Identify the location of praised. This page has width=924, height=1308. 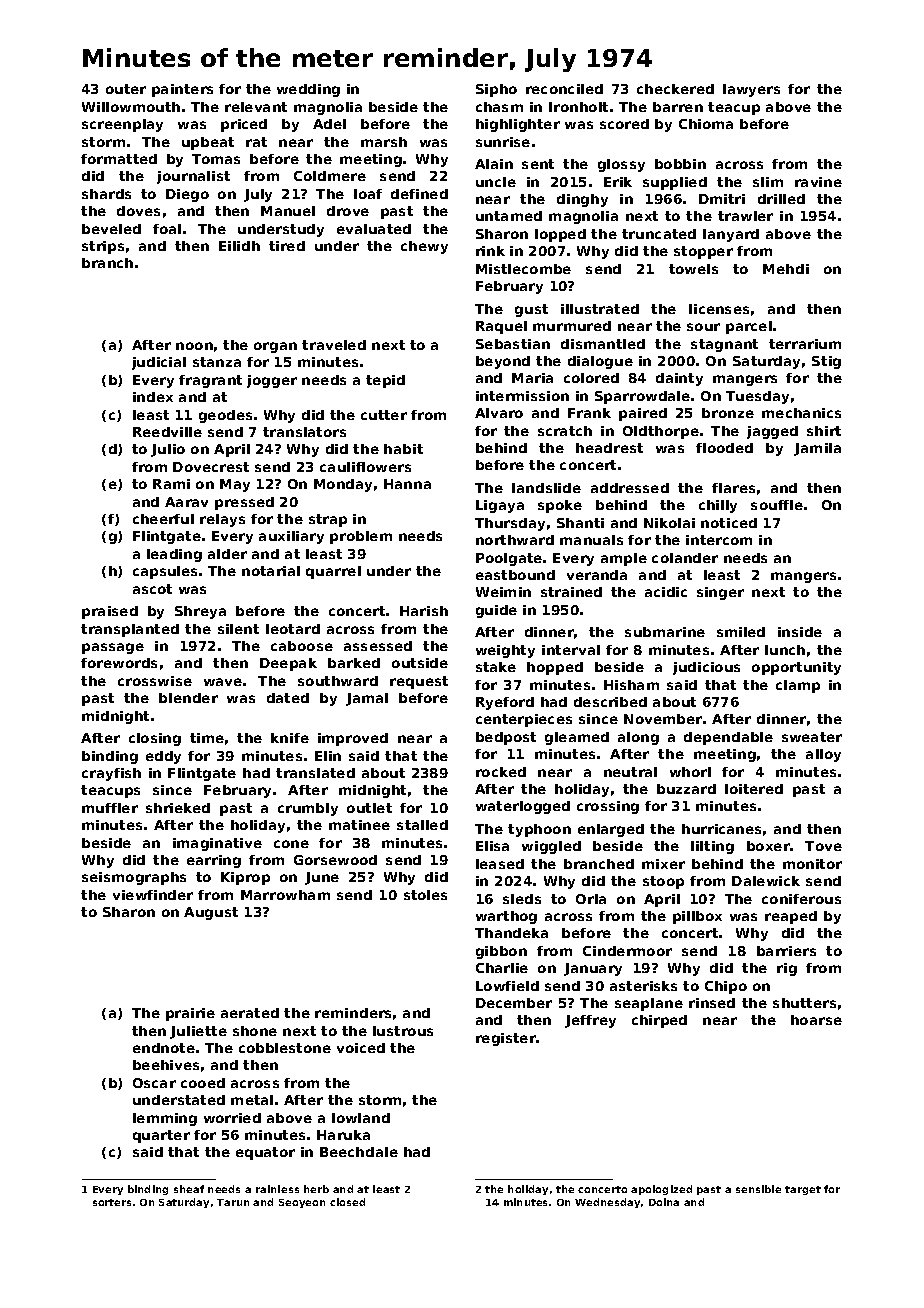
(110, 612).
